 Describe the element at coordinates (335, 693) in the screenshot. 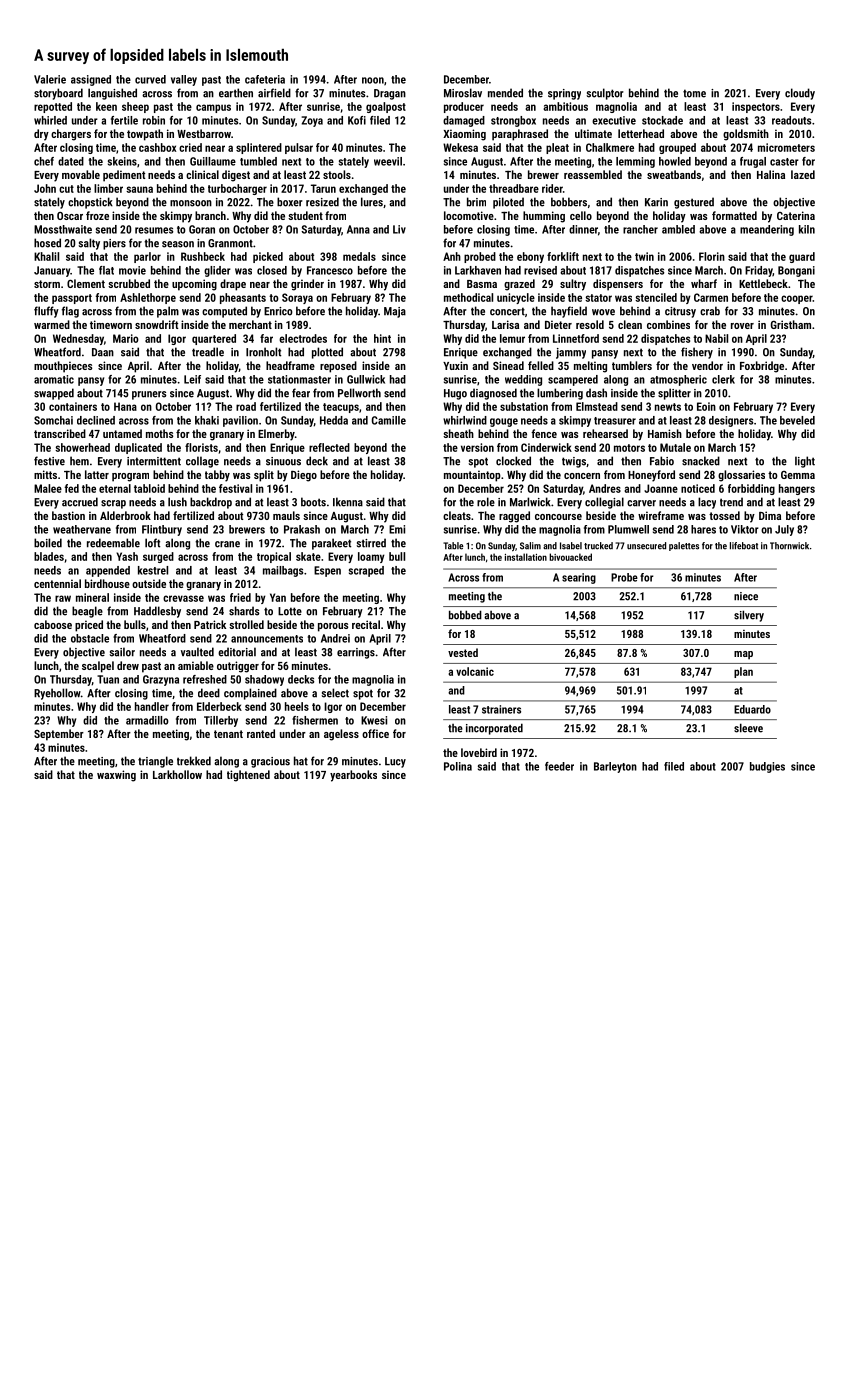

I see `select` at that location.
